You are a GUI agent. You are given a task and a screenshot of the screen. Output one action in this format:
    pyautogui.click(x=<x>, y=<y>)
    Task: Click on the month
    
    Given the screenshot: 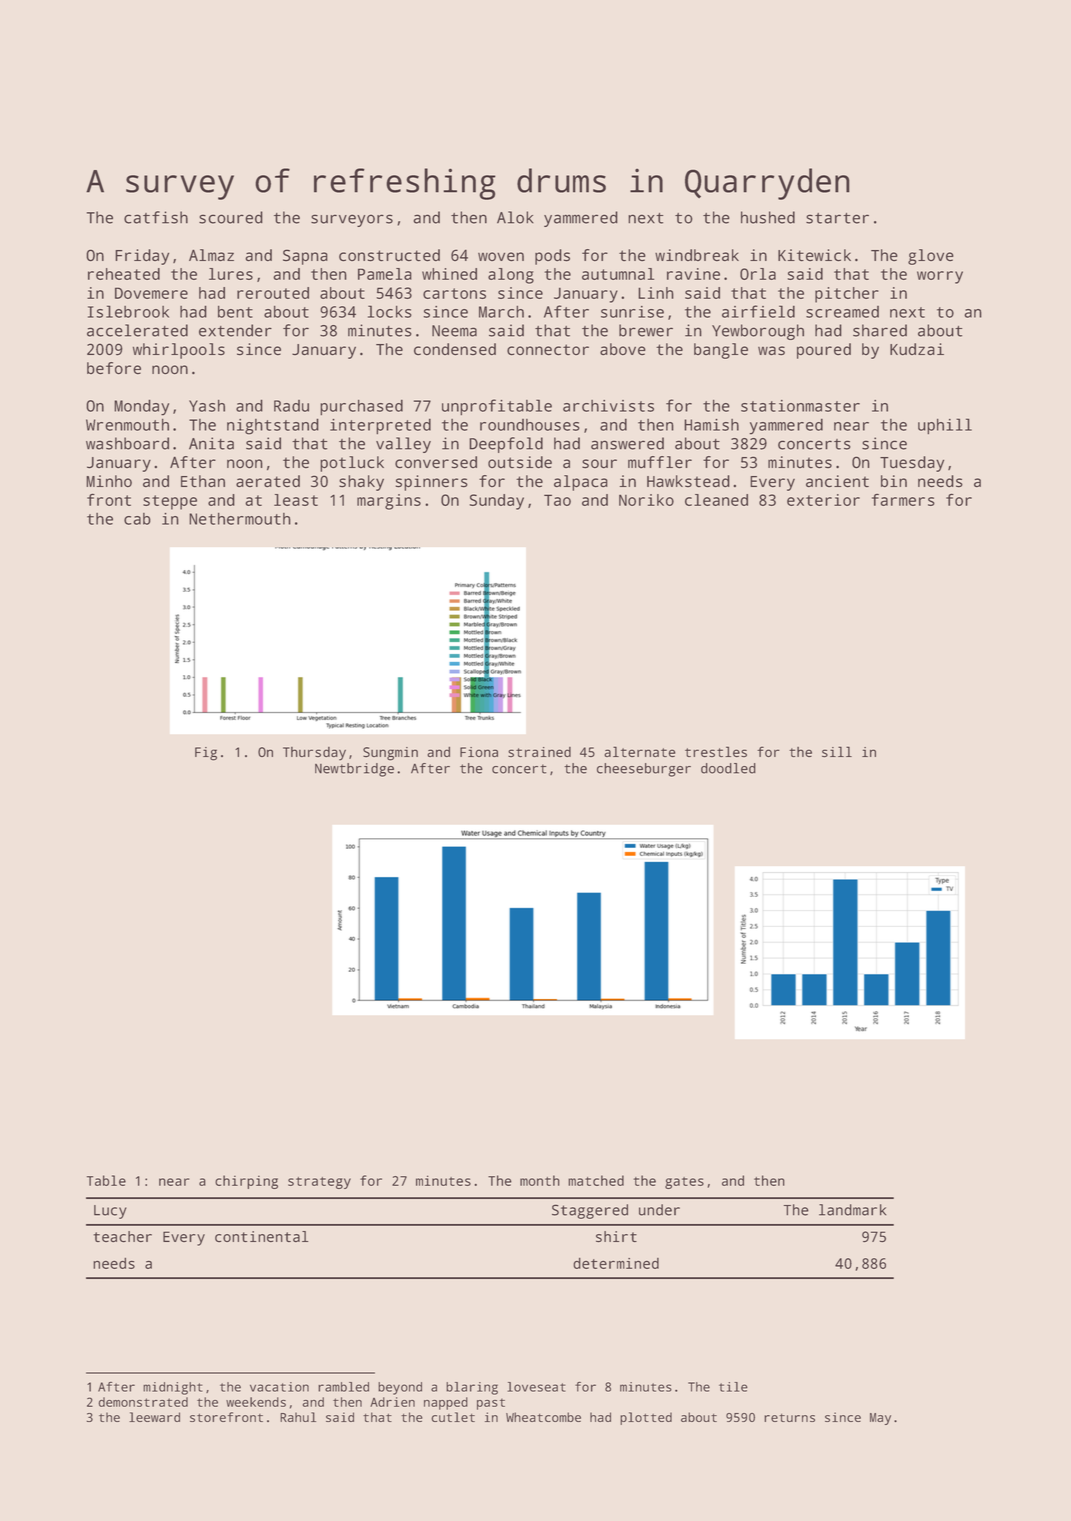 What is the action you would take?
    pyautogui.click(x=540, y=1180)
